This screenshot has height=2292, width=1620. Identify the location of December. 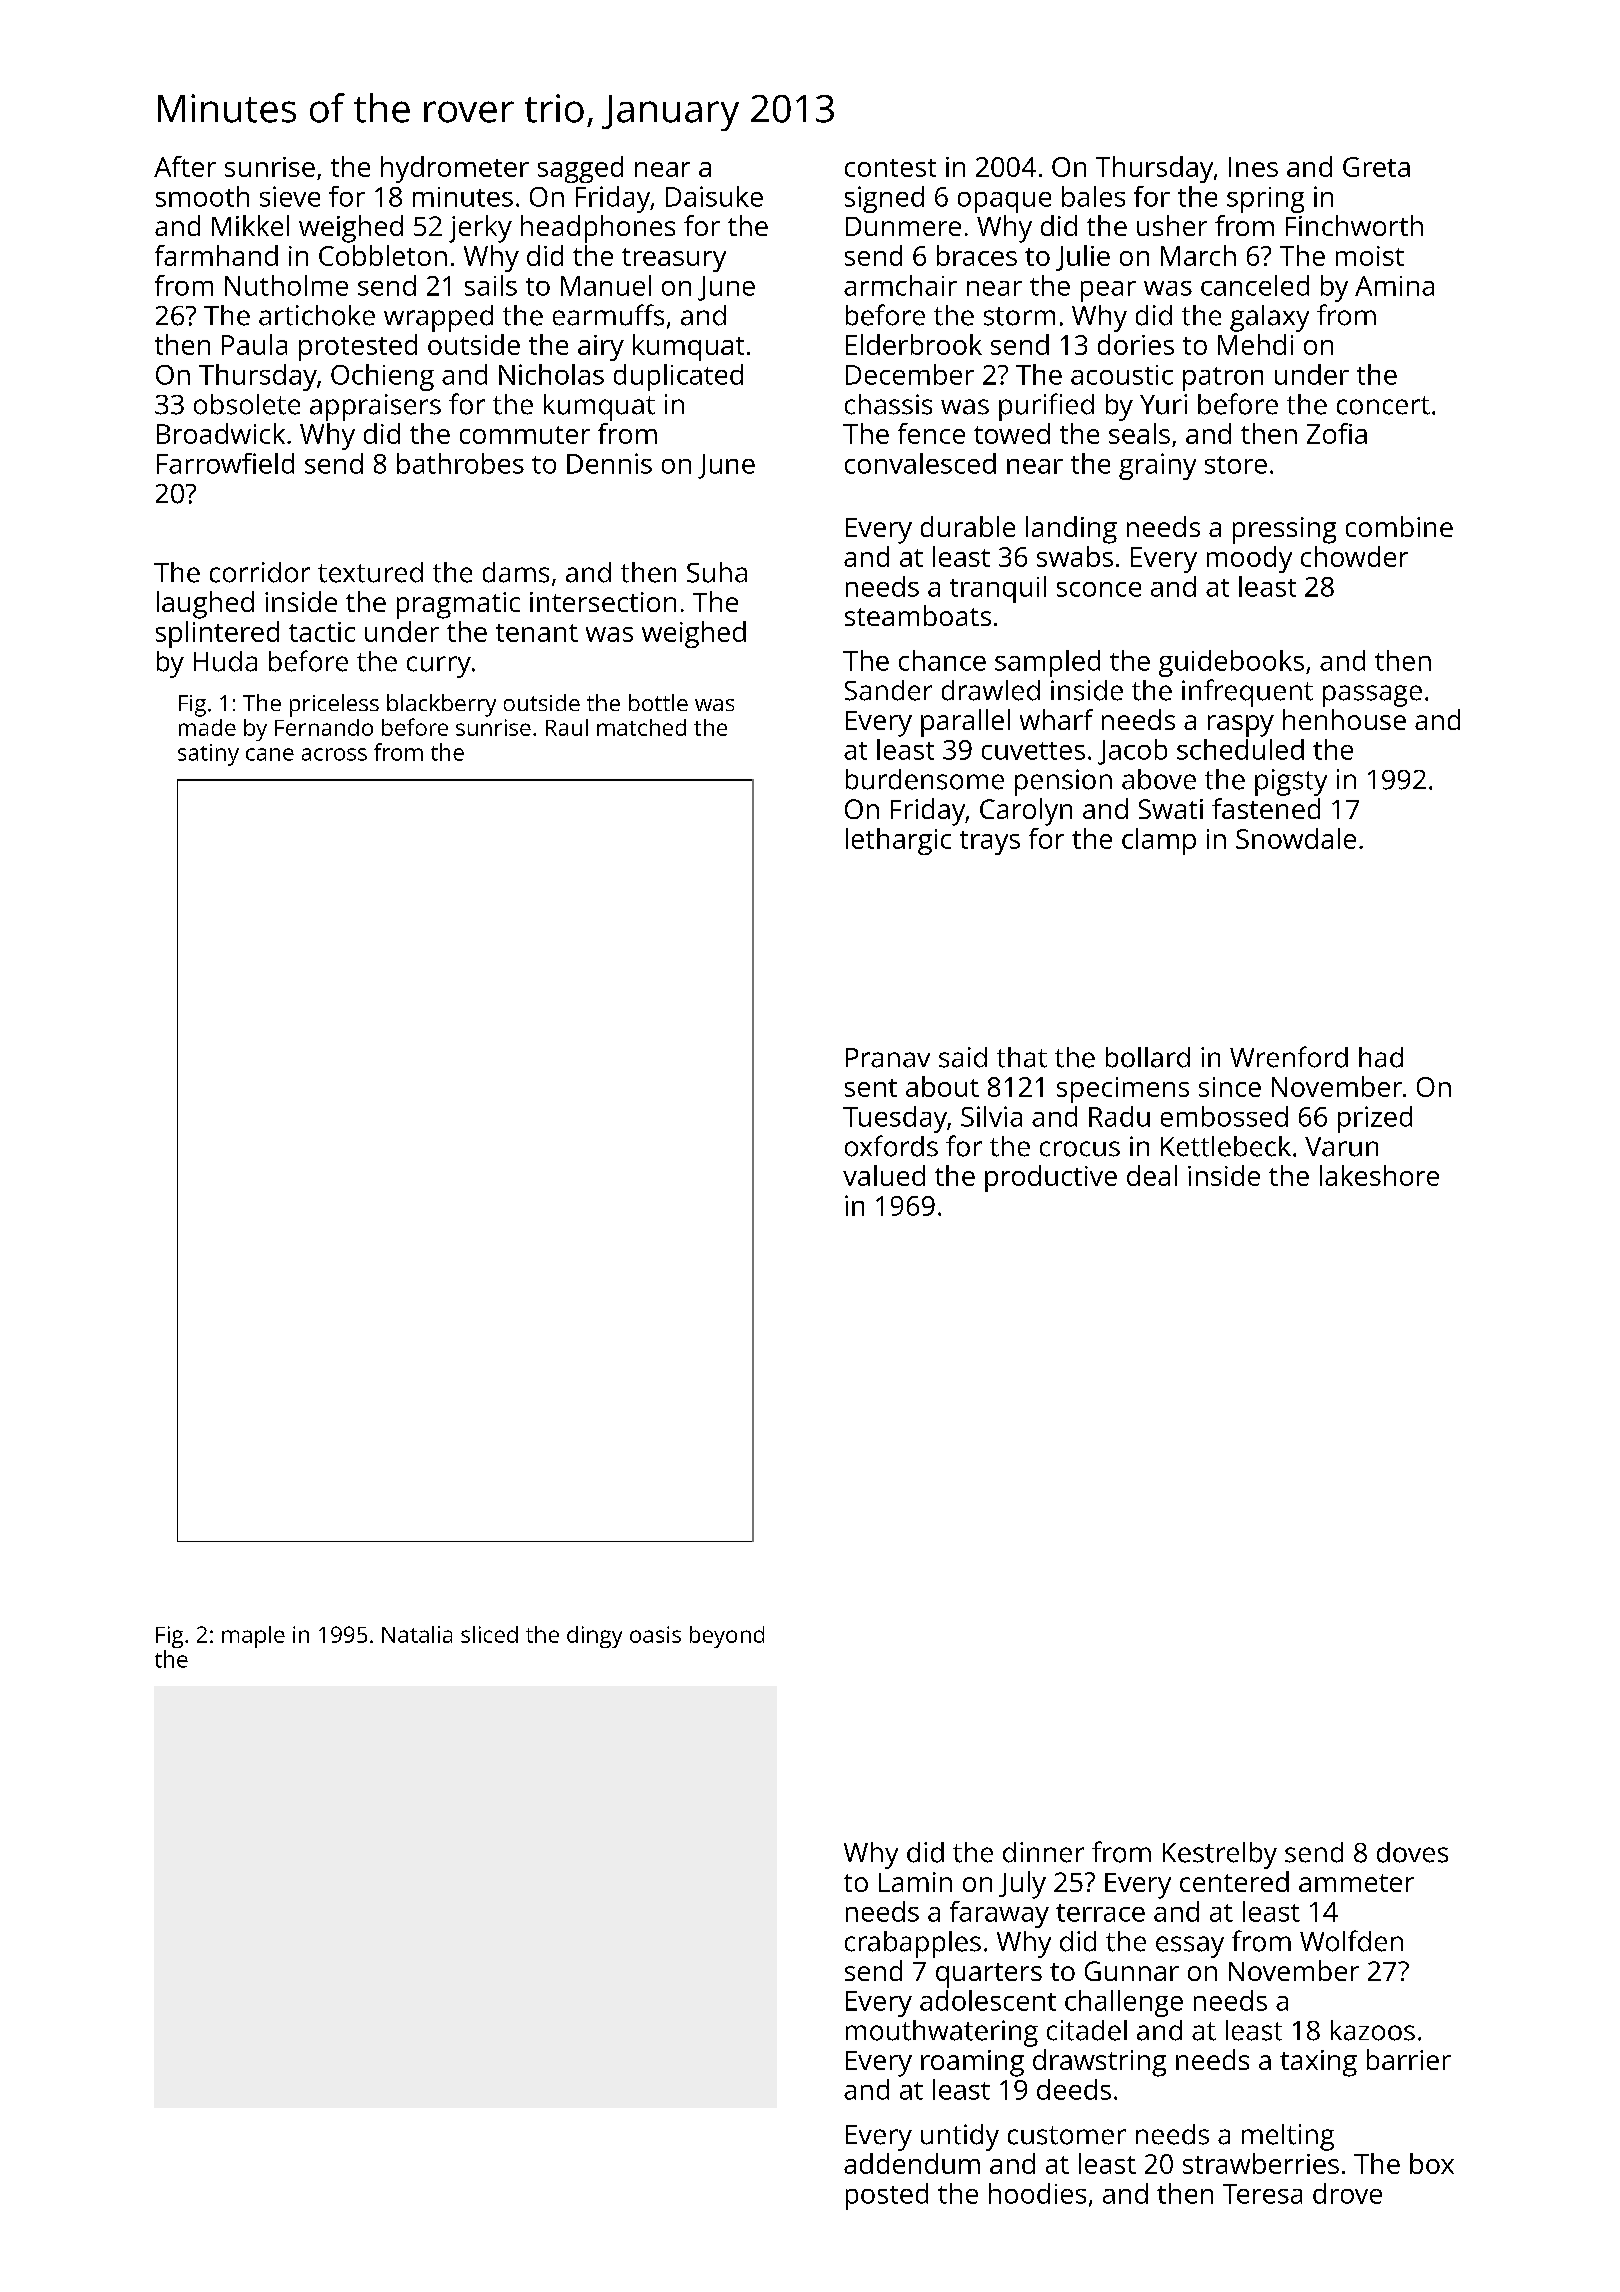
(910, 374).
